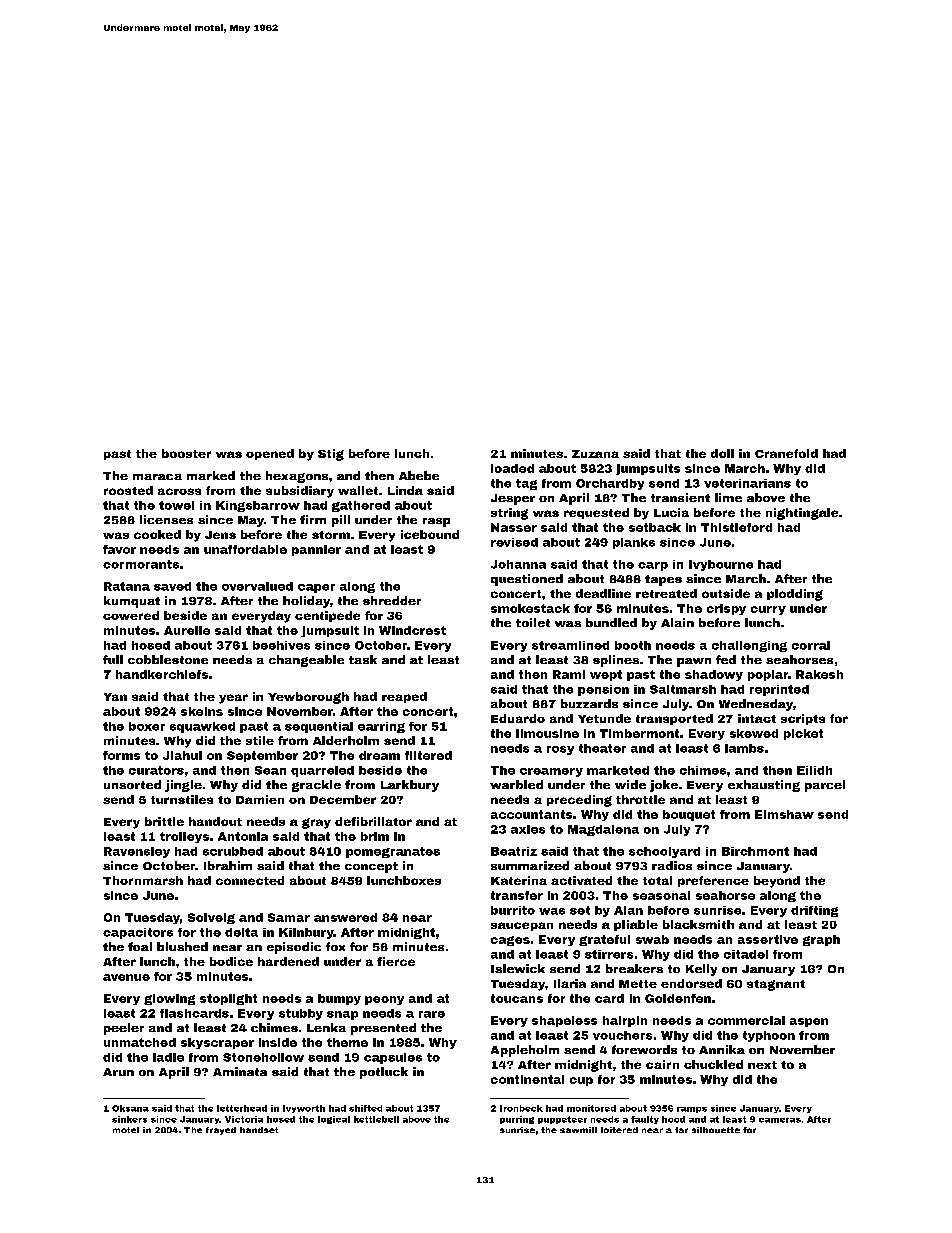  Describe the element at coordinates (628, 910) in the screenshot. I see `Alan` at that location.
